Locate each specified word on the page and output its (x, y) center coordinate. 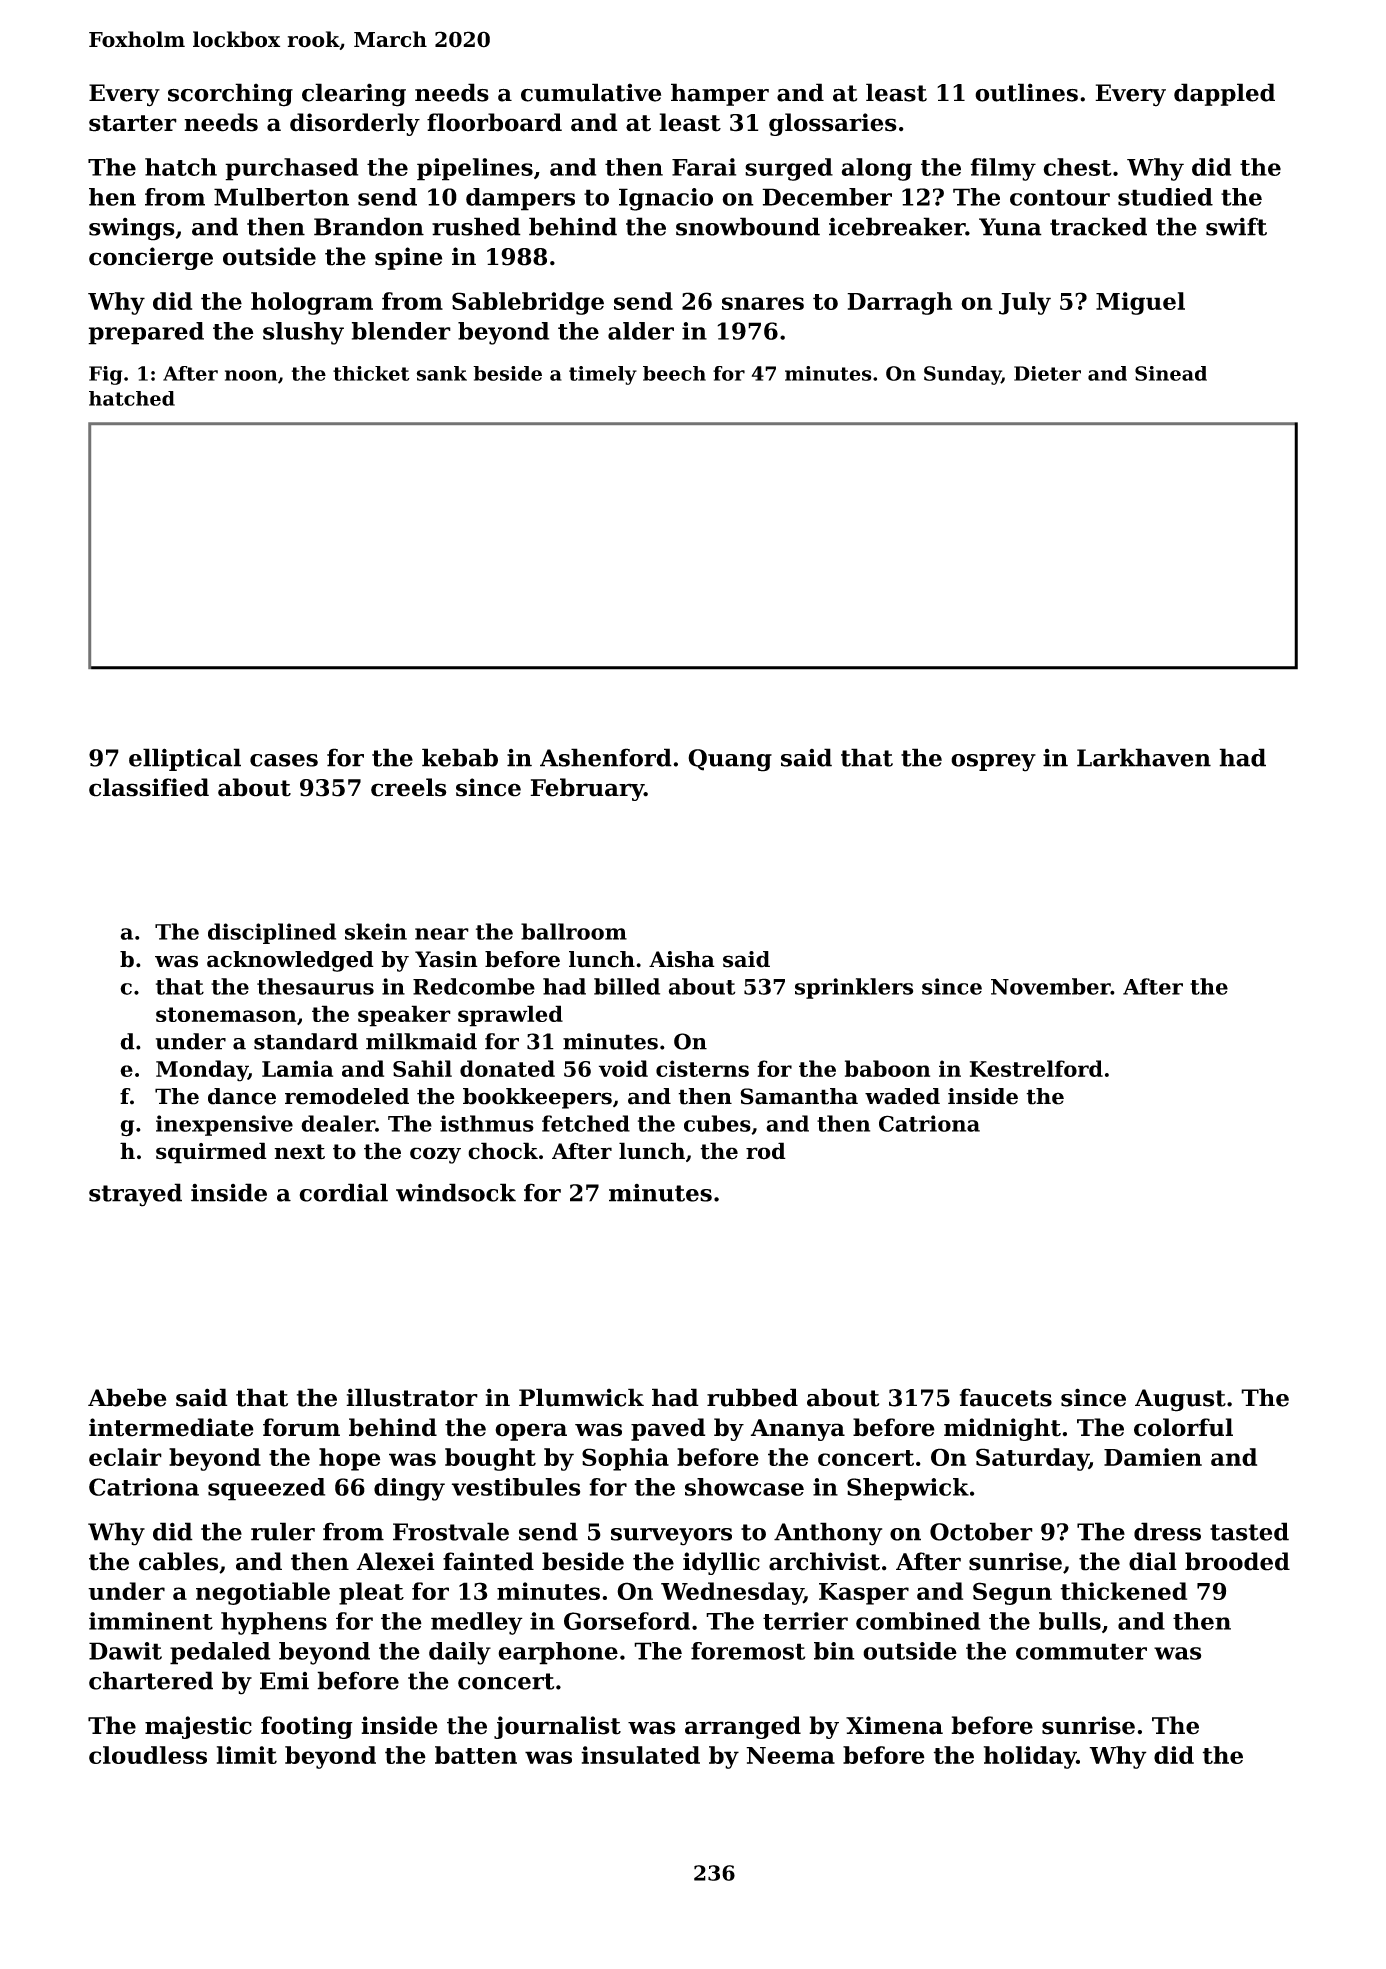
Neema (790, 1755)
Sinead (1171, 373)
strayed (135, 1195)
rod (766, 1151)
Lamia (297, 1068)
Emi (284, 1681)
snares (763, 303)
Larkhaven (1144, 757)
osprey (993, 763)
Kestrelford (1036, 1068)
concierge (151, 258)
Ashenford (606, 757)
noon (251, 375)
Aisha (682, 959)
